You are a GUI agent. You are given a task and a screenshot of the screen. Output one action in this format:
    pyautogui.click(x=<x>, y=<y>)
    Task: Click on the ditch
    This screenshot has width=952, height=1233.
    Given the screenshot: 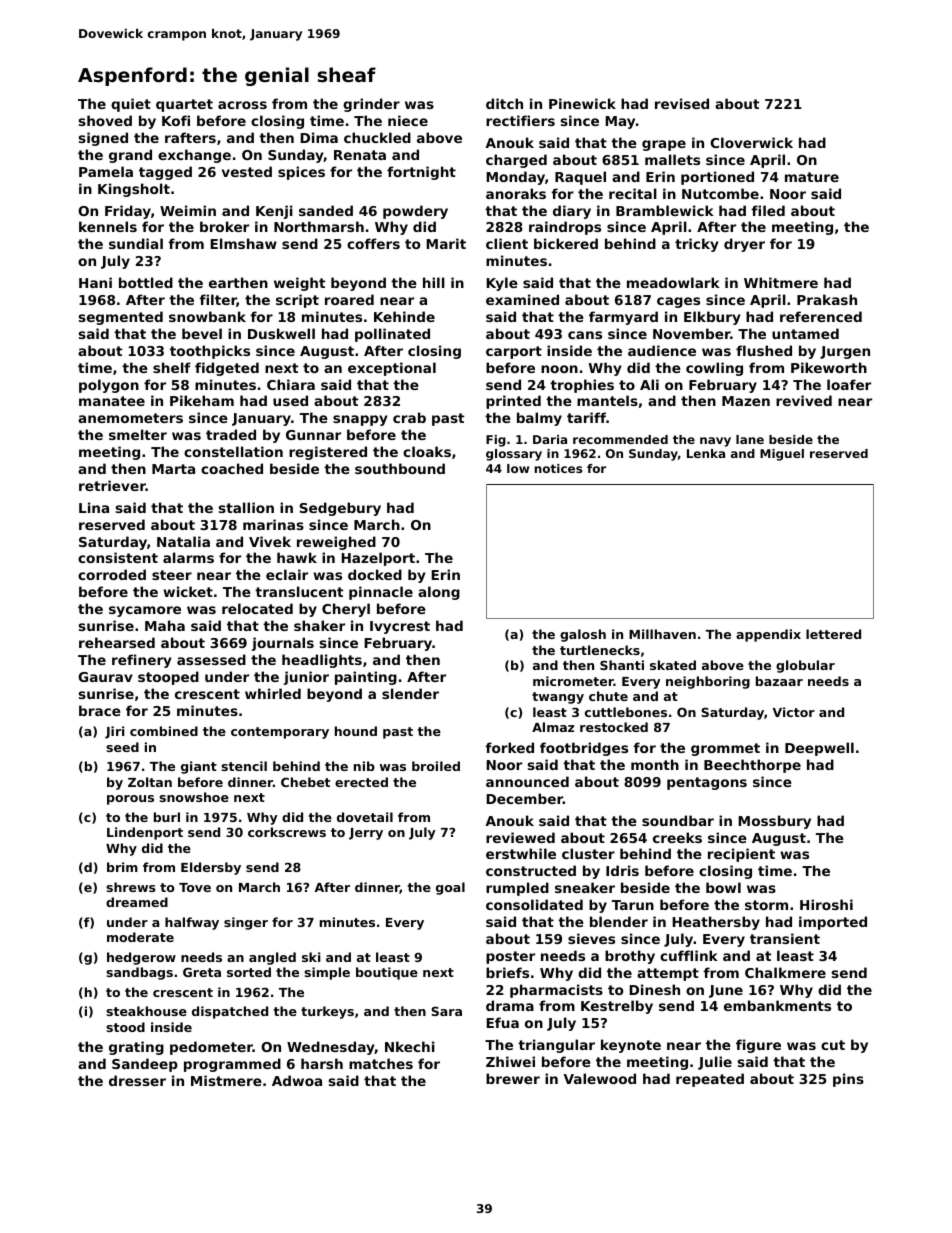 What is the action you would take?
    pyautogui.click(x=504, y=103)
